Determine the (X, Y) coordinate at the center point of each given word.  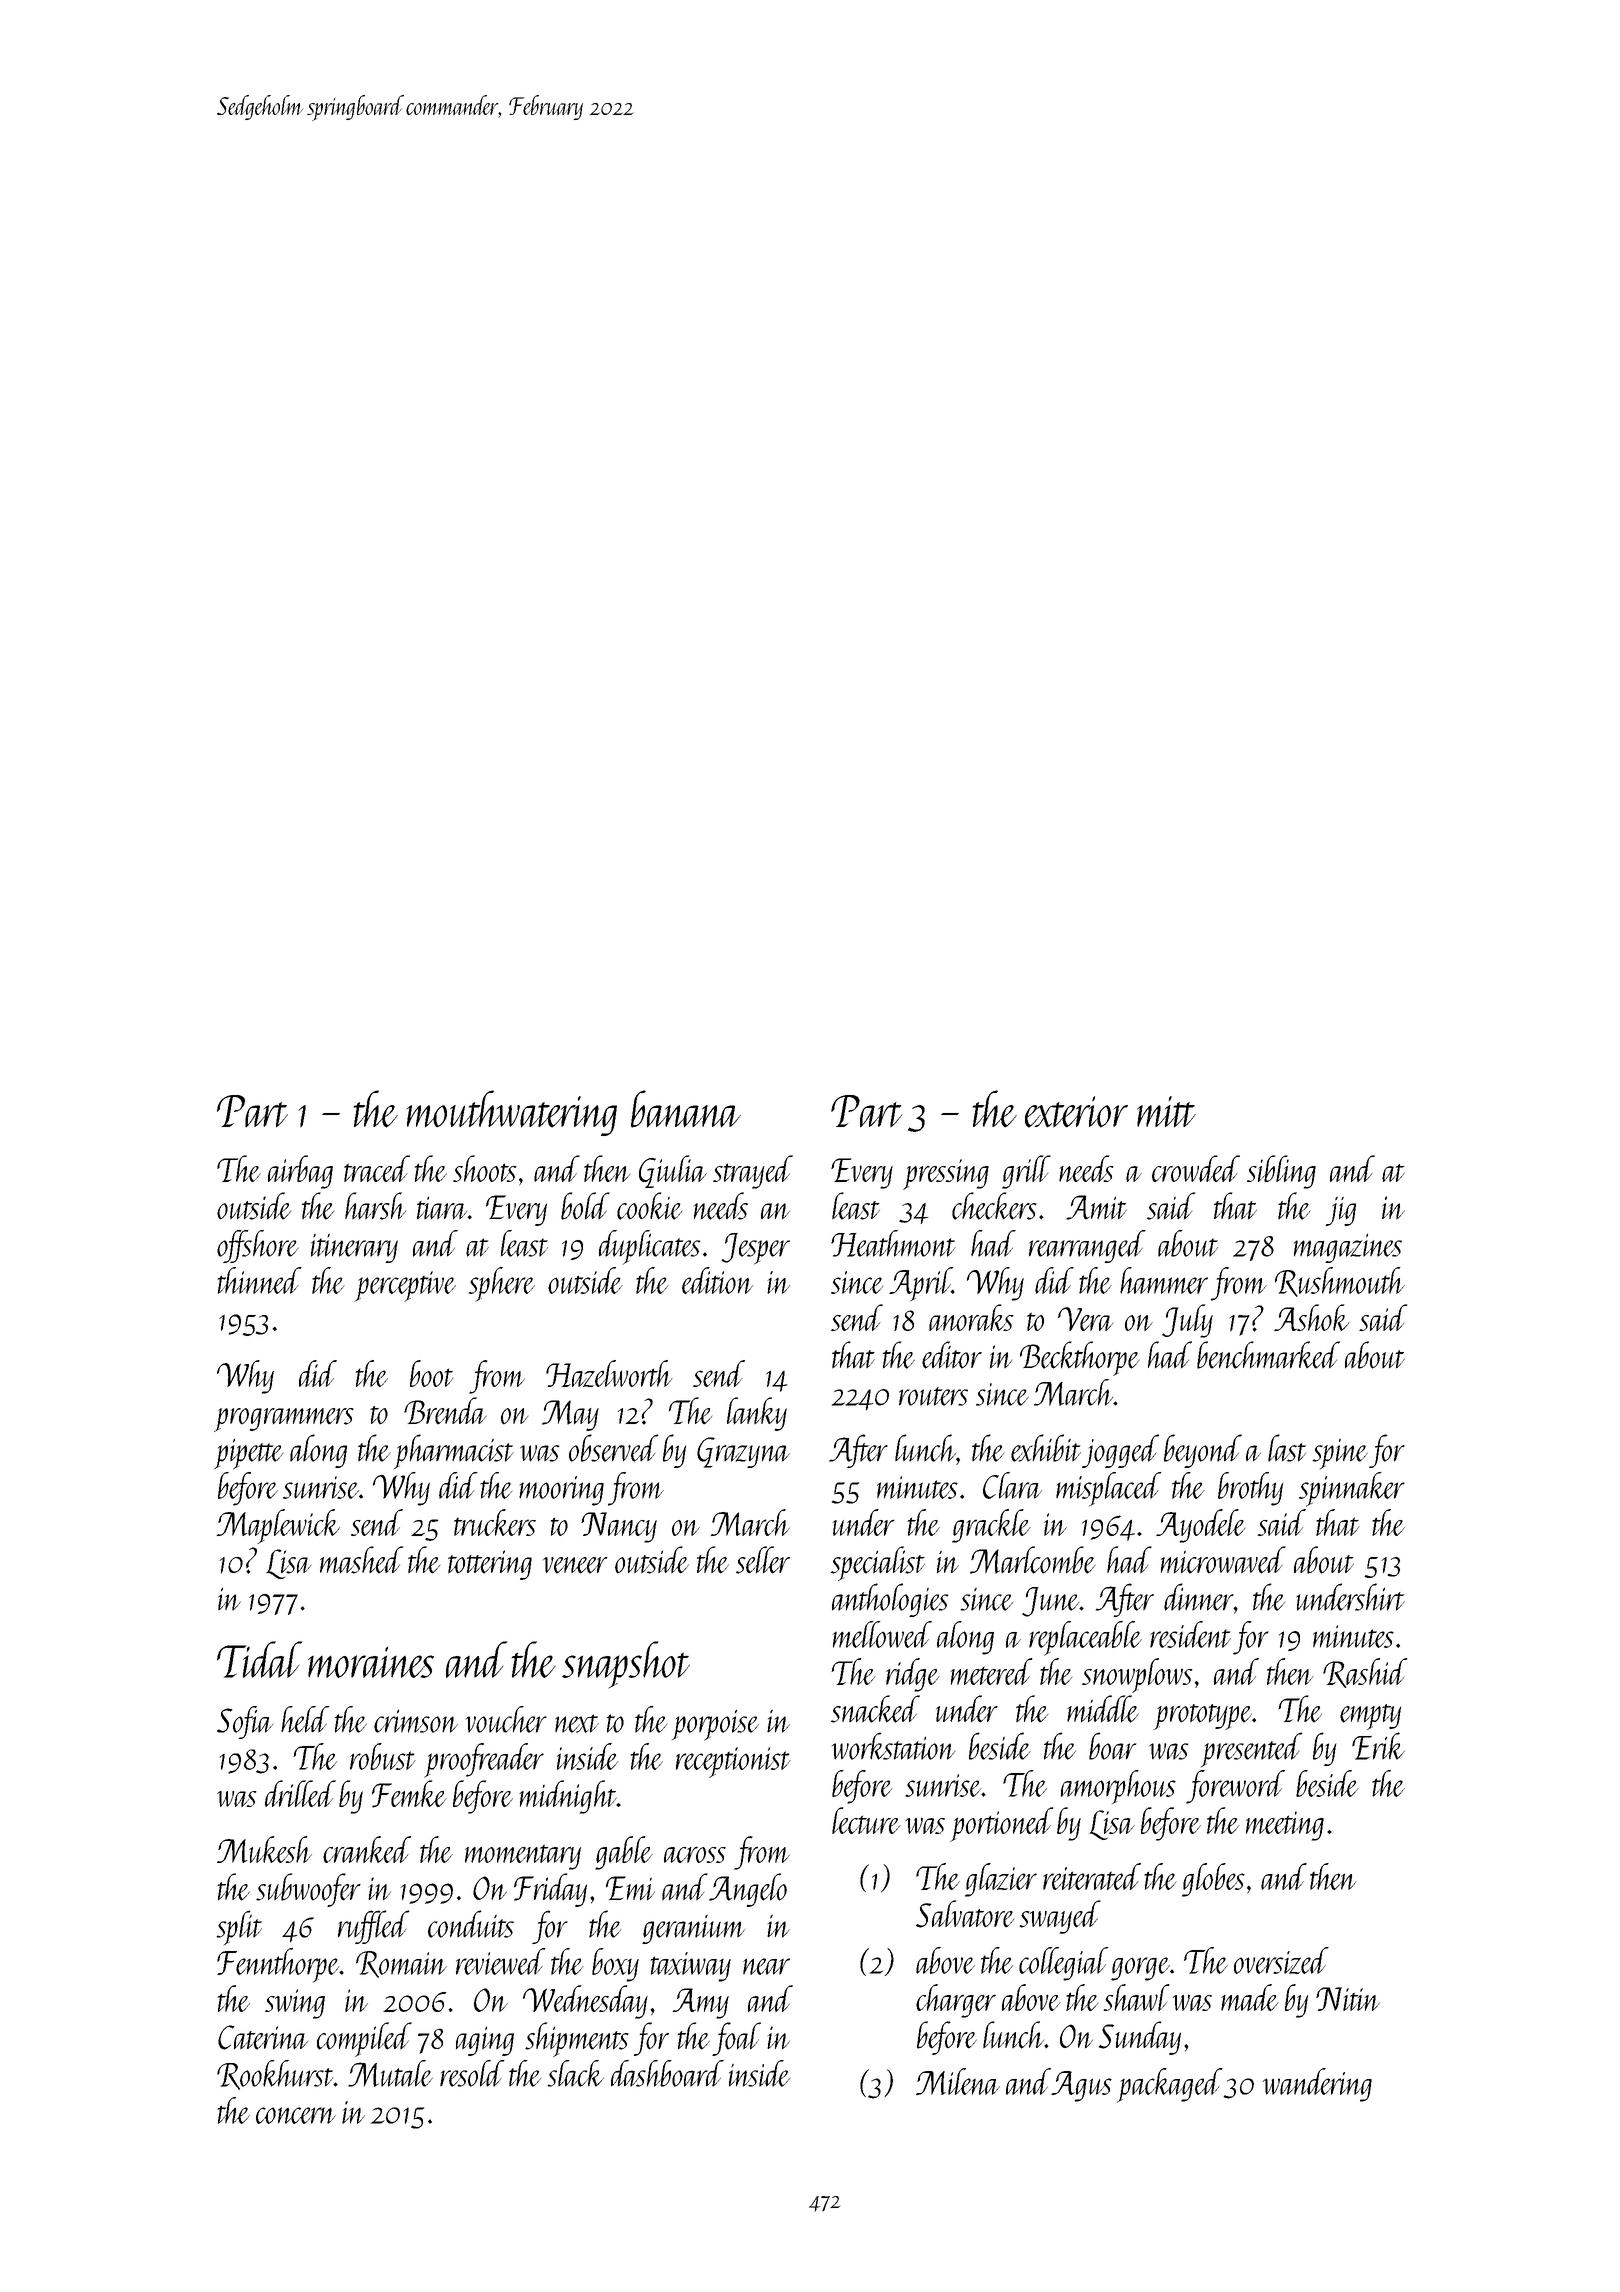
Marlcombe (1032, 1560)
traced (377, 1168)
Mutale (390, 2073)
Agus (1081, 2086)
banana (686, 1109)
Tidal (259, 1659)
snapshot (626, 1664)
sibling (1281, 1172)
